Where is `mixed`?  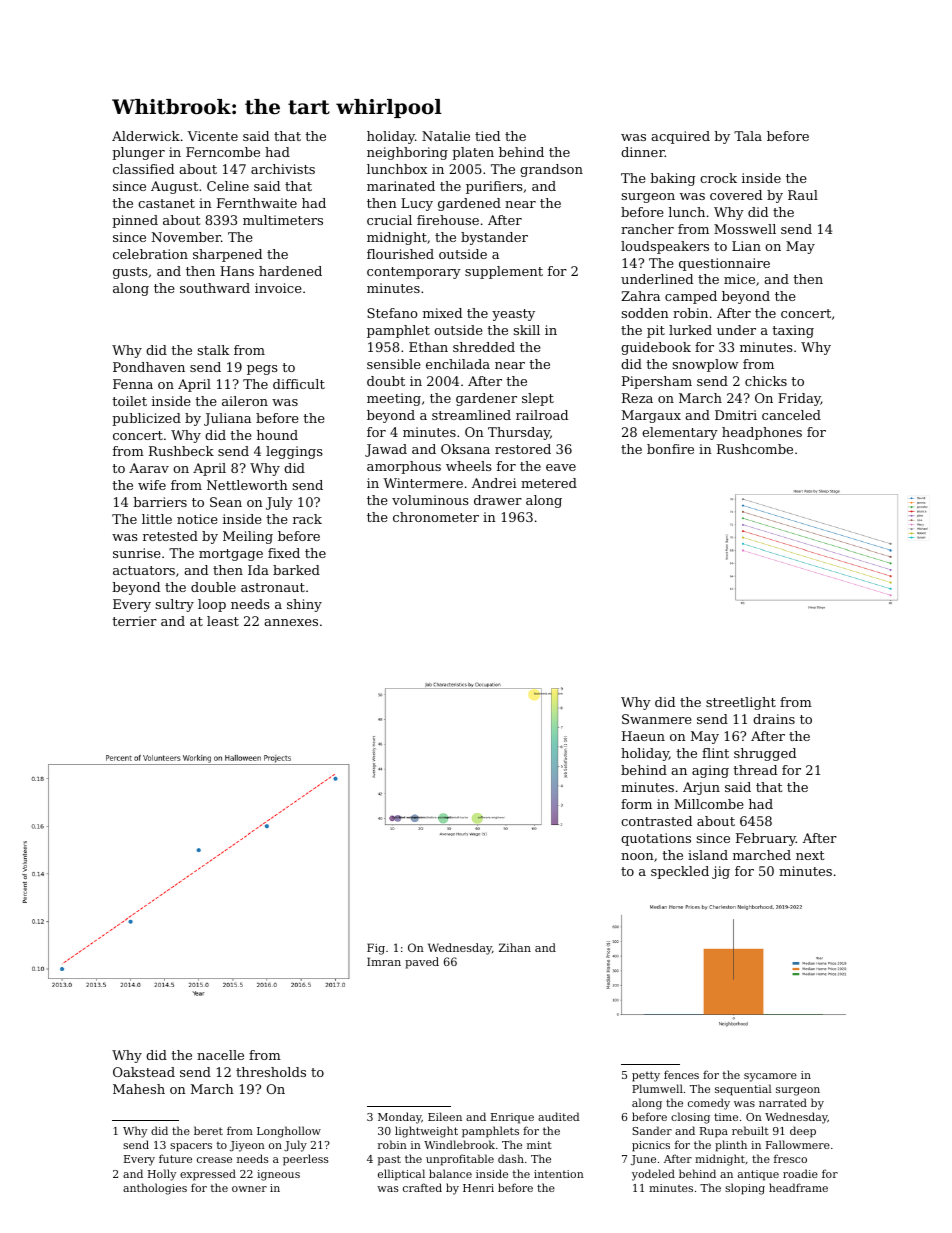 mixed is located at coordinates (442, 313).
